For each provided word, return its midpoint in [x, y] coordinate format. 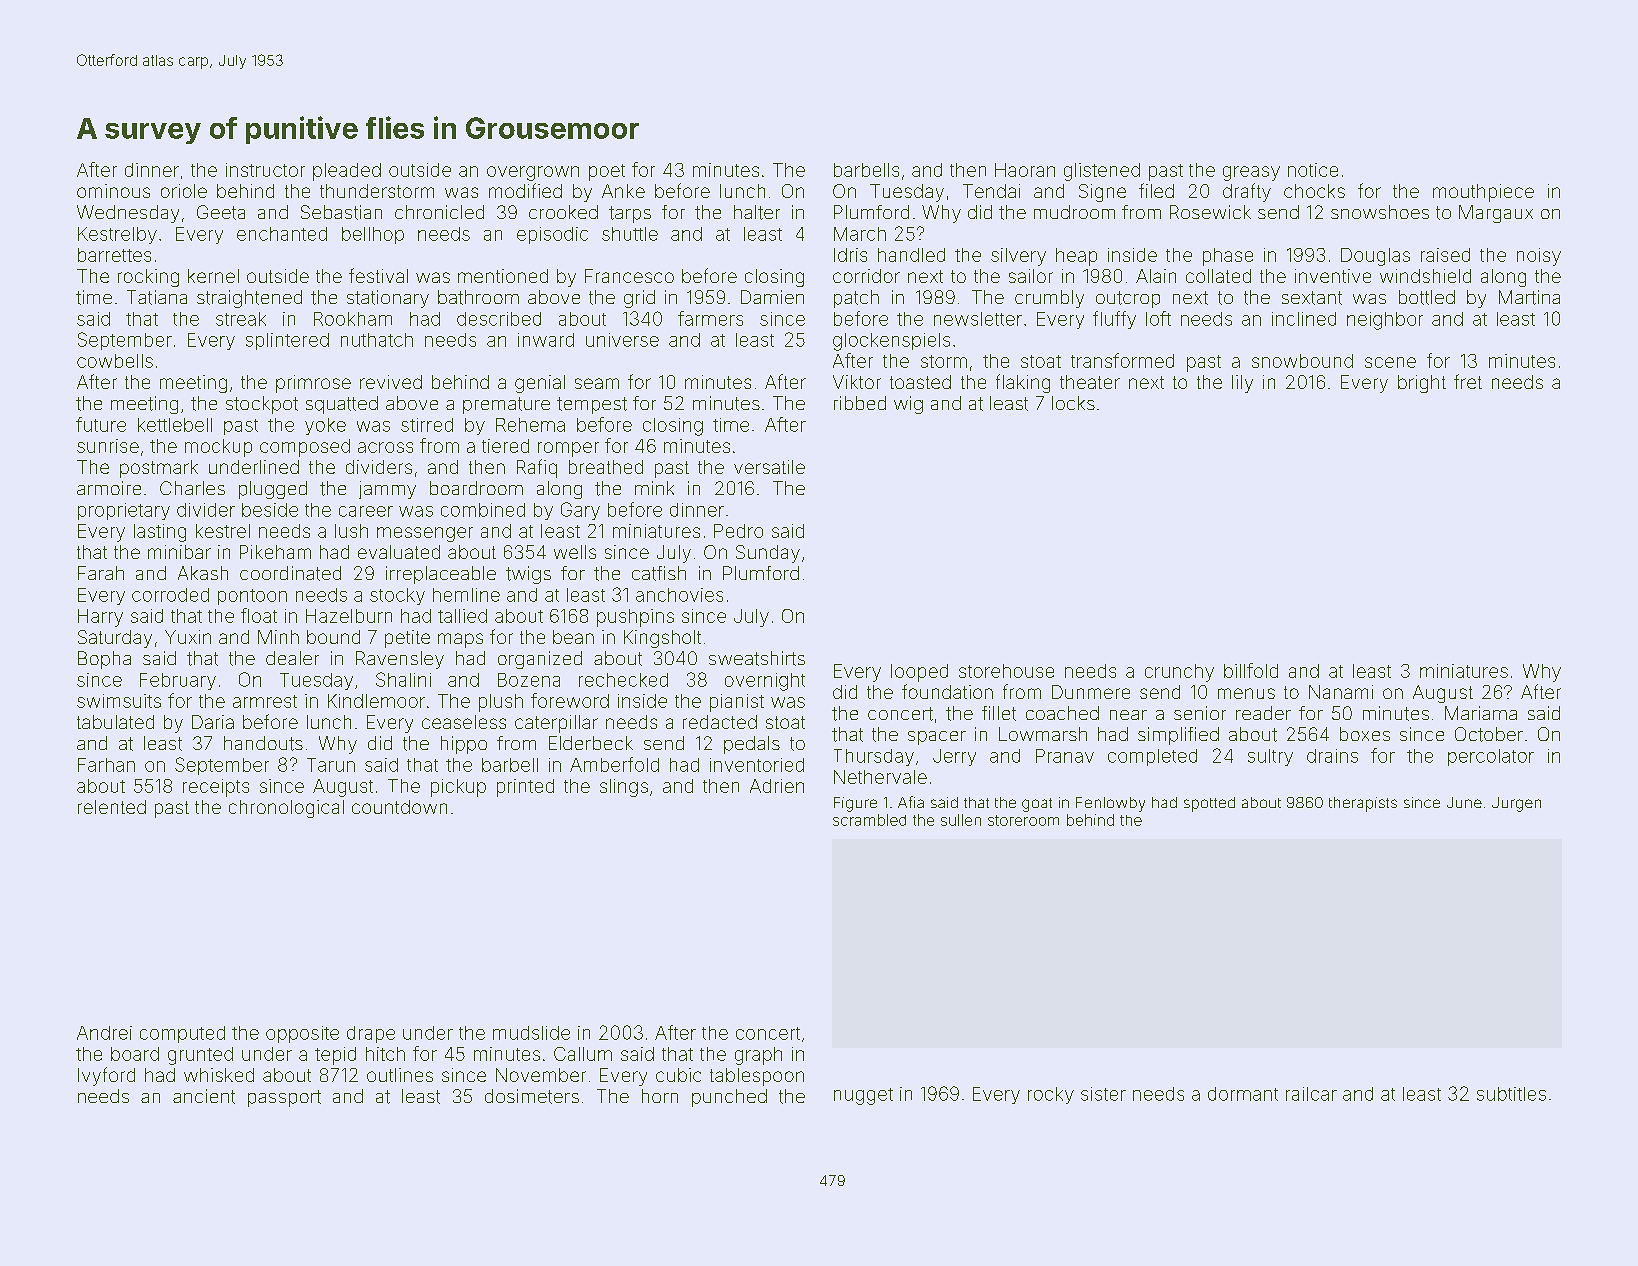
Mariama [1481, 713]
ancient [204, 1096]
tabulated [115, 722]
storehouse [1006, 671]
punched [729, 1098]
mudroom [1074, 212]
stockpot [262, 405]
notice [1313, 170]
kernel [213, 276]
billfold [1251, 670]
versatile [769, 467]
